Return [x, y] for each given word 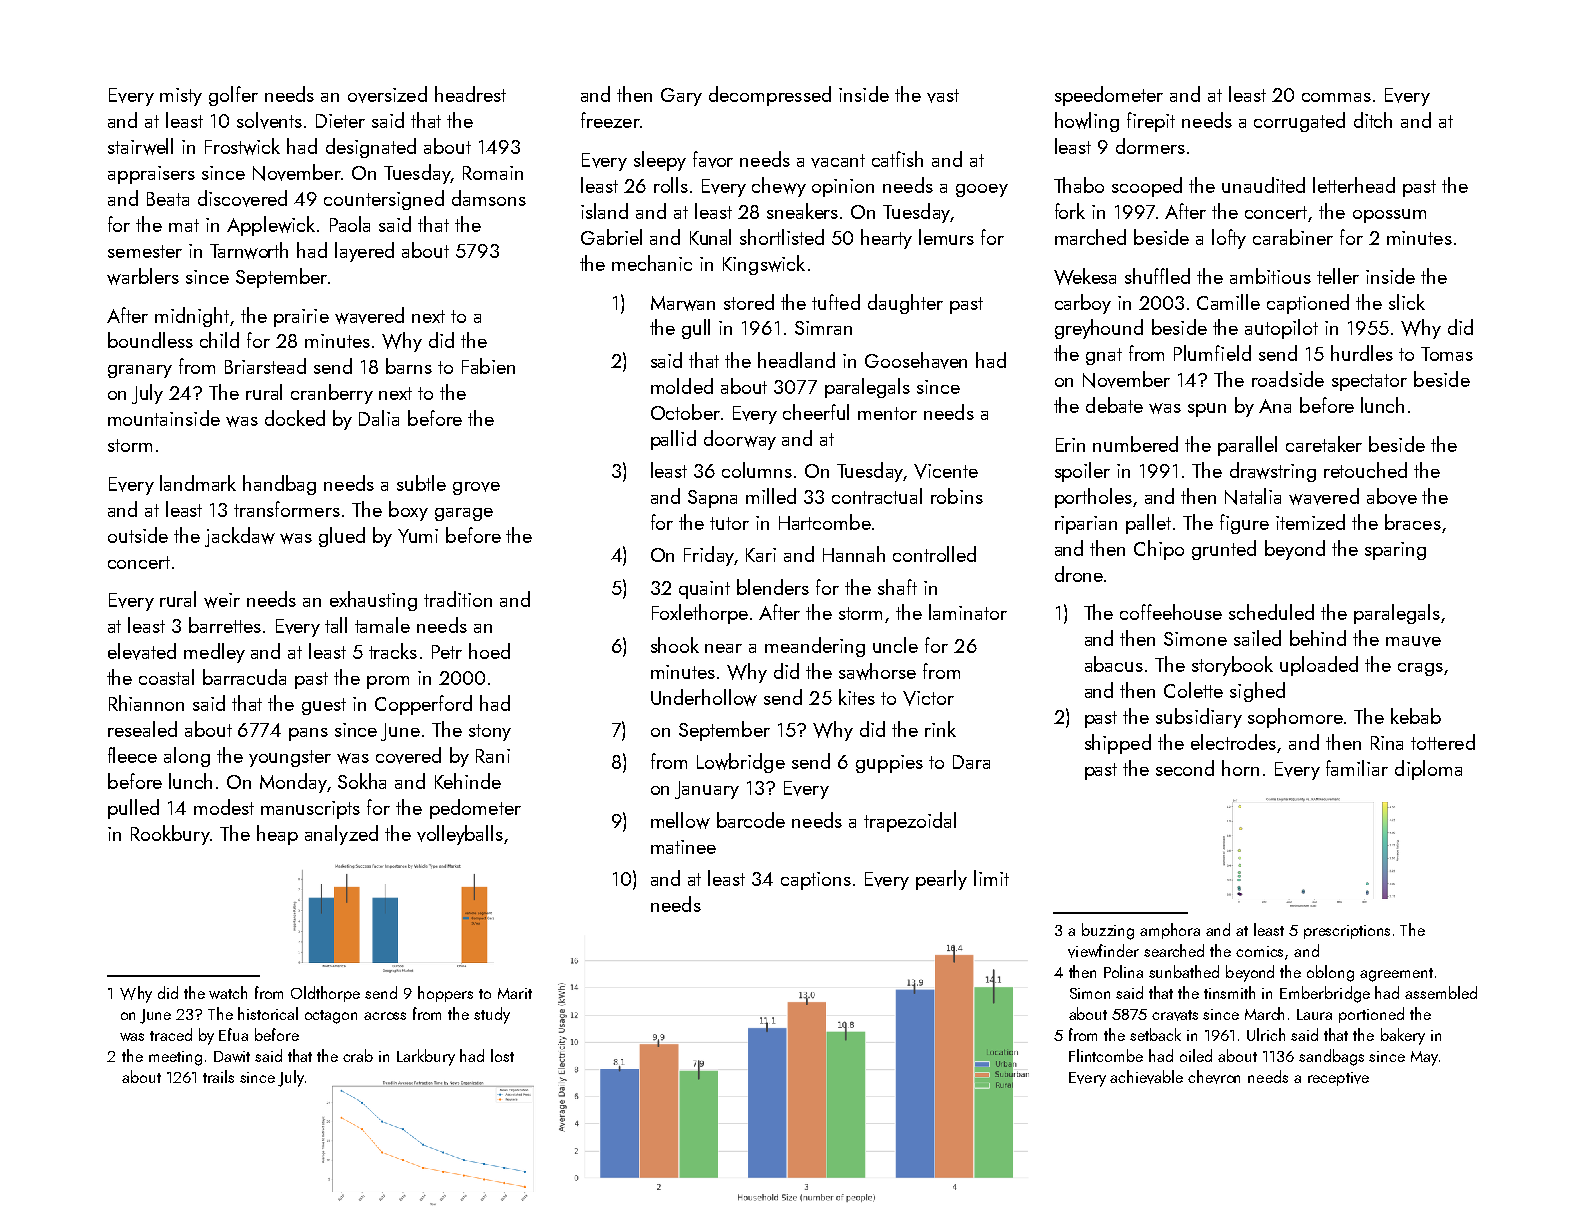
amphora [1170, 931]
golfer [233, 96]
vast [943, 96]
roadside [1288, 379]
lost [502, 1055]
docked [295, 418]
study [492, 1015]
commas [1336, 97]
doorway [740, 440]
